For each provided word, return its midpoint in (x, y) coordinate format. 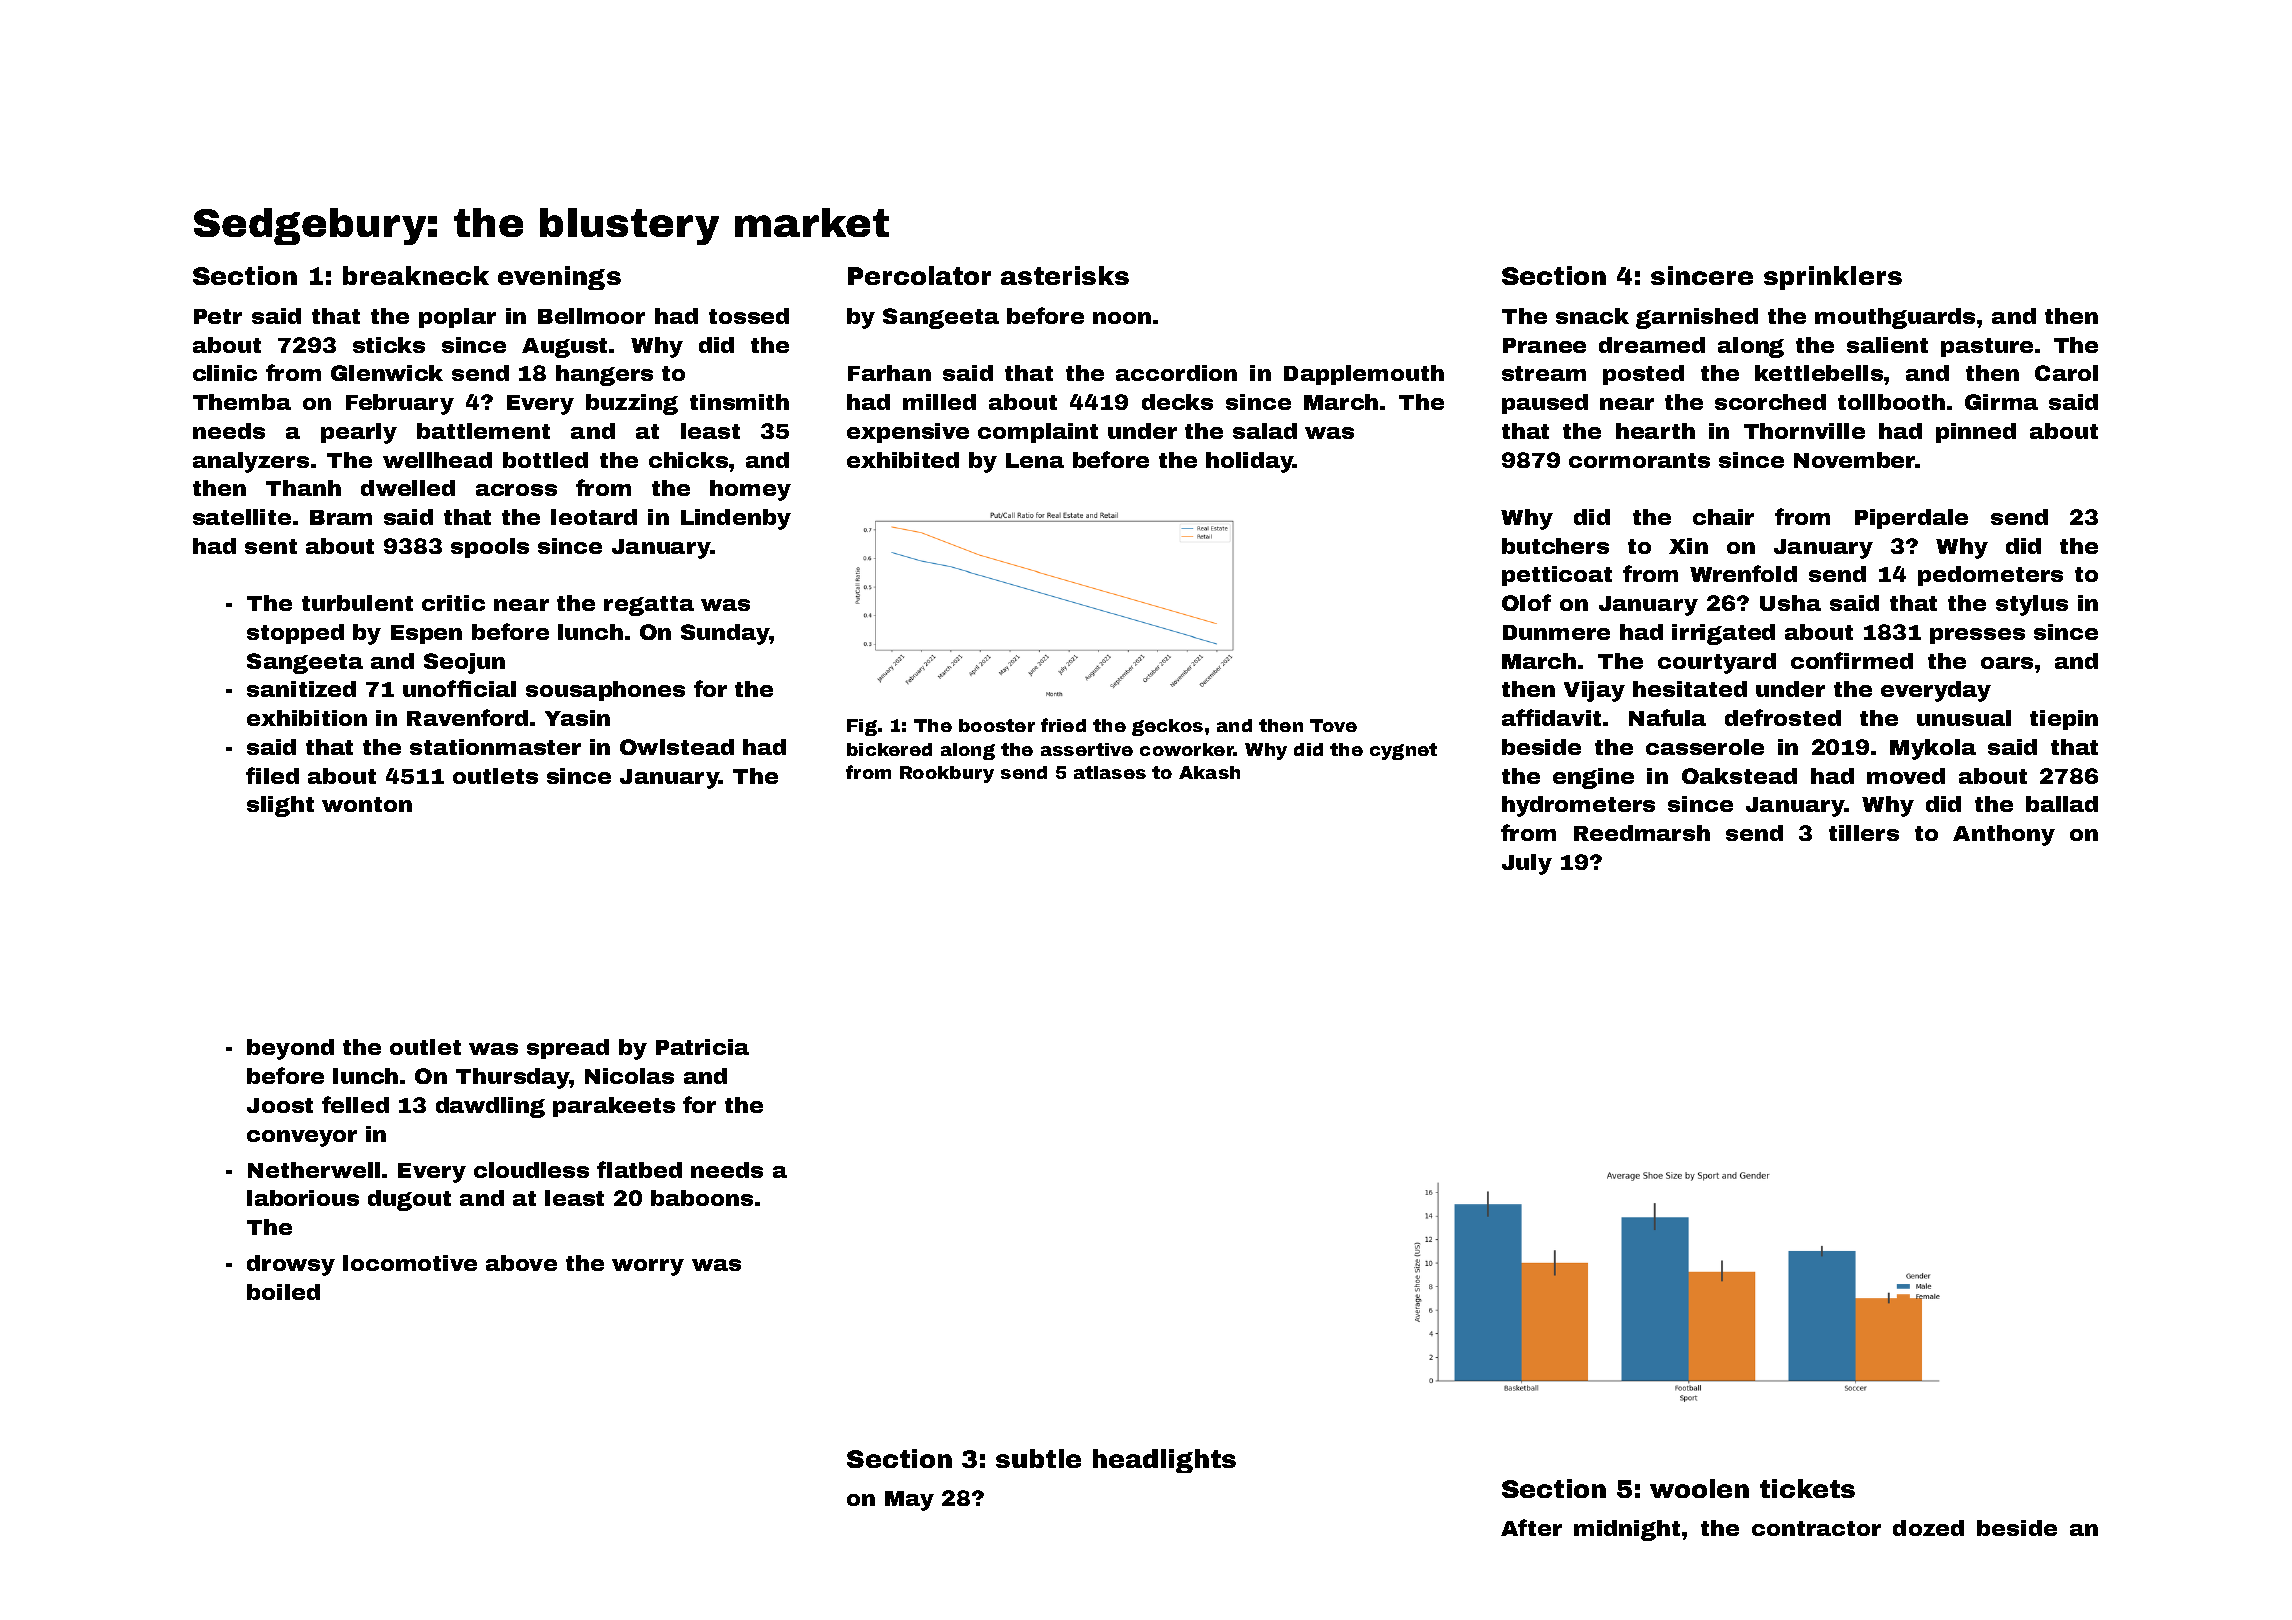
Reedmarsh (1642, 833)
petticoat (1557, 576)
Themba (242, 402)
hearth (1655, 431)
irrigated (1723, 634)
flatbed (639, 1169)
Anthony (2004, 835)
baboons (702, 1198)
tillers (1864, 833)
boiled (283, 1292)
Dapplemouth (1364, 375)
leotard (594, 517)
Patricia (702, 1047)
